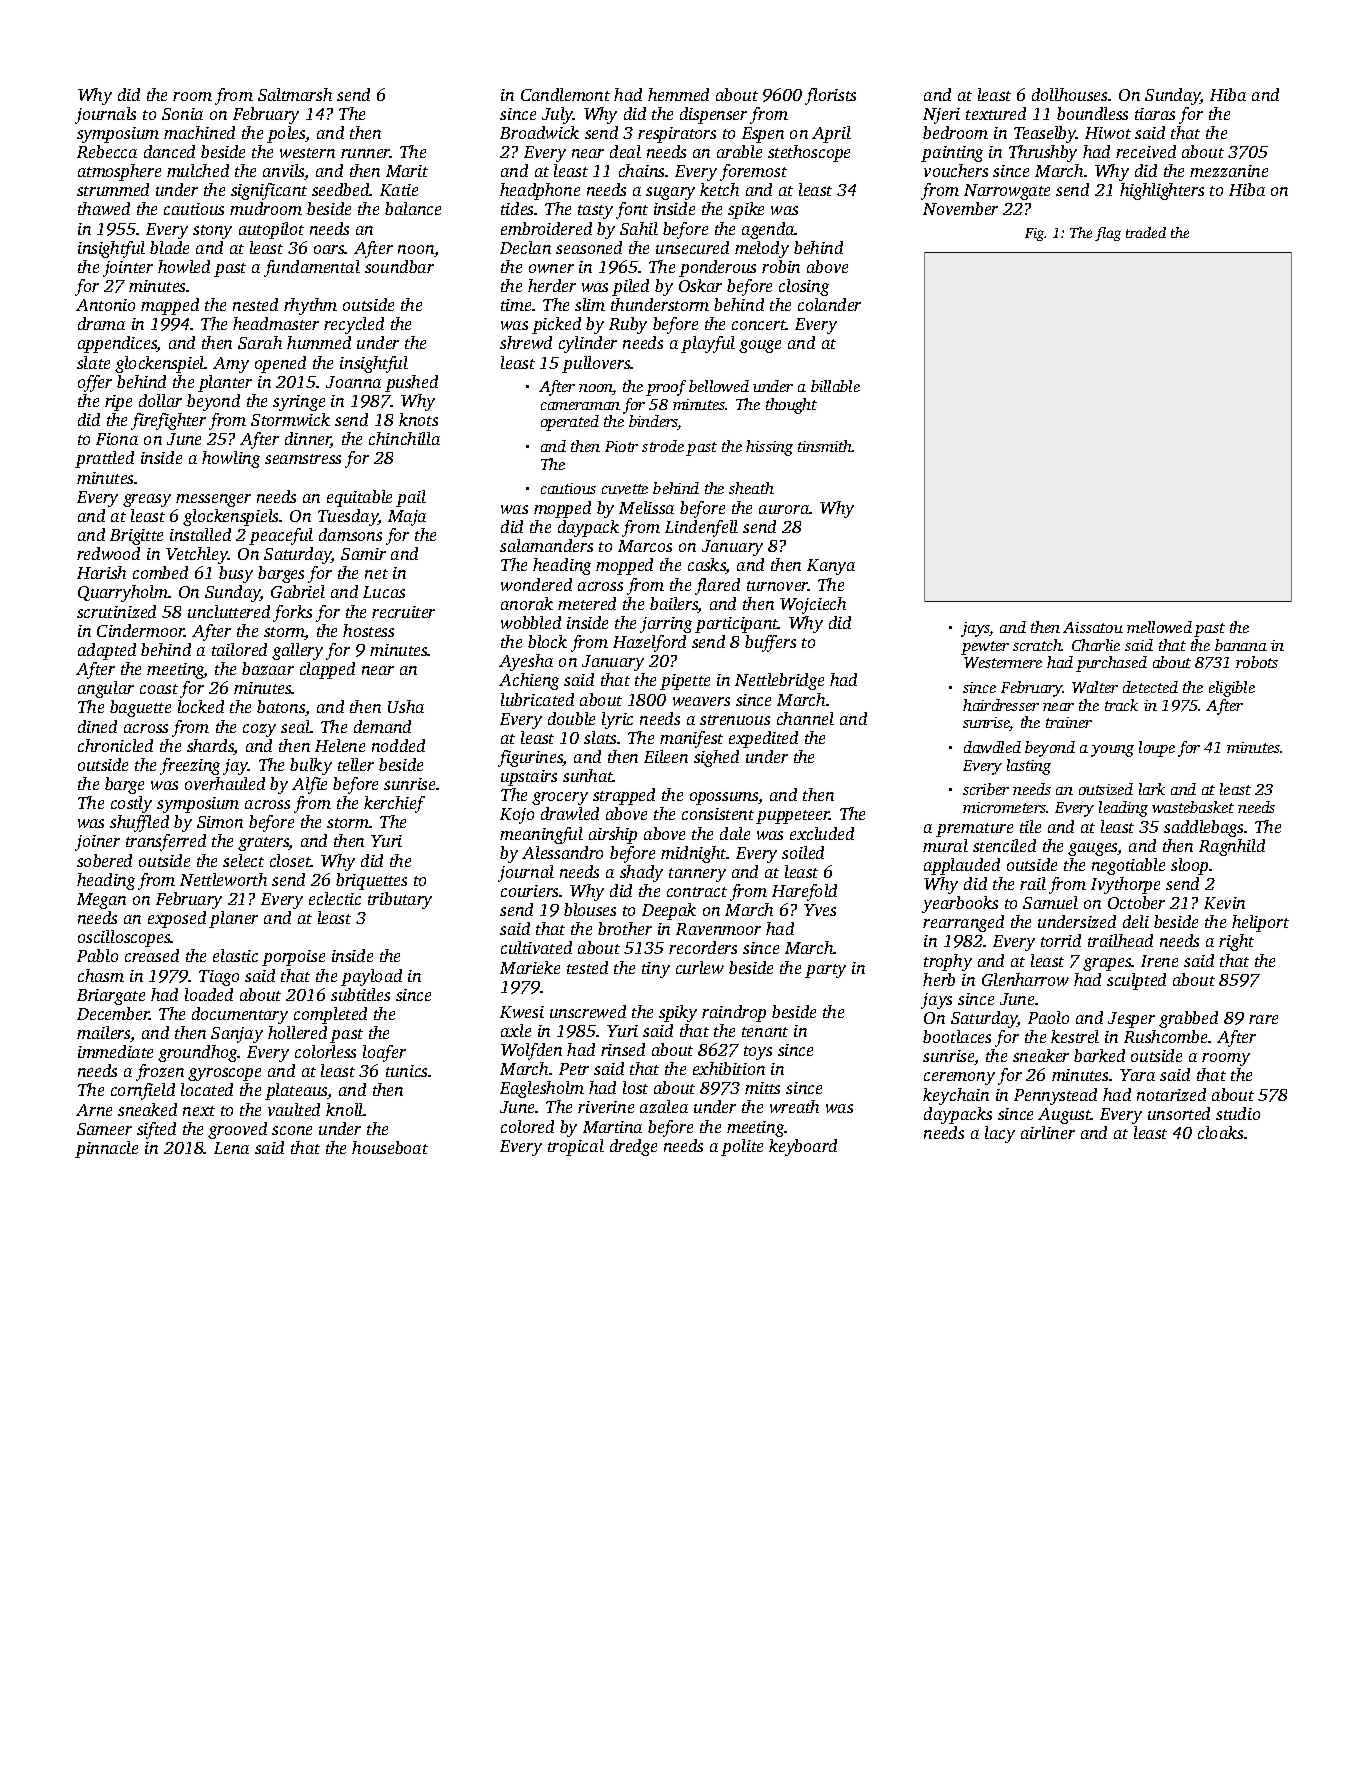  Describe the element at coordinates (365, 153) in the screenshot. I see `runner` at that location.
